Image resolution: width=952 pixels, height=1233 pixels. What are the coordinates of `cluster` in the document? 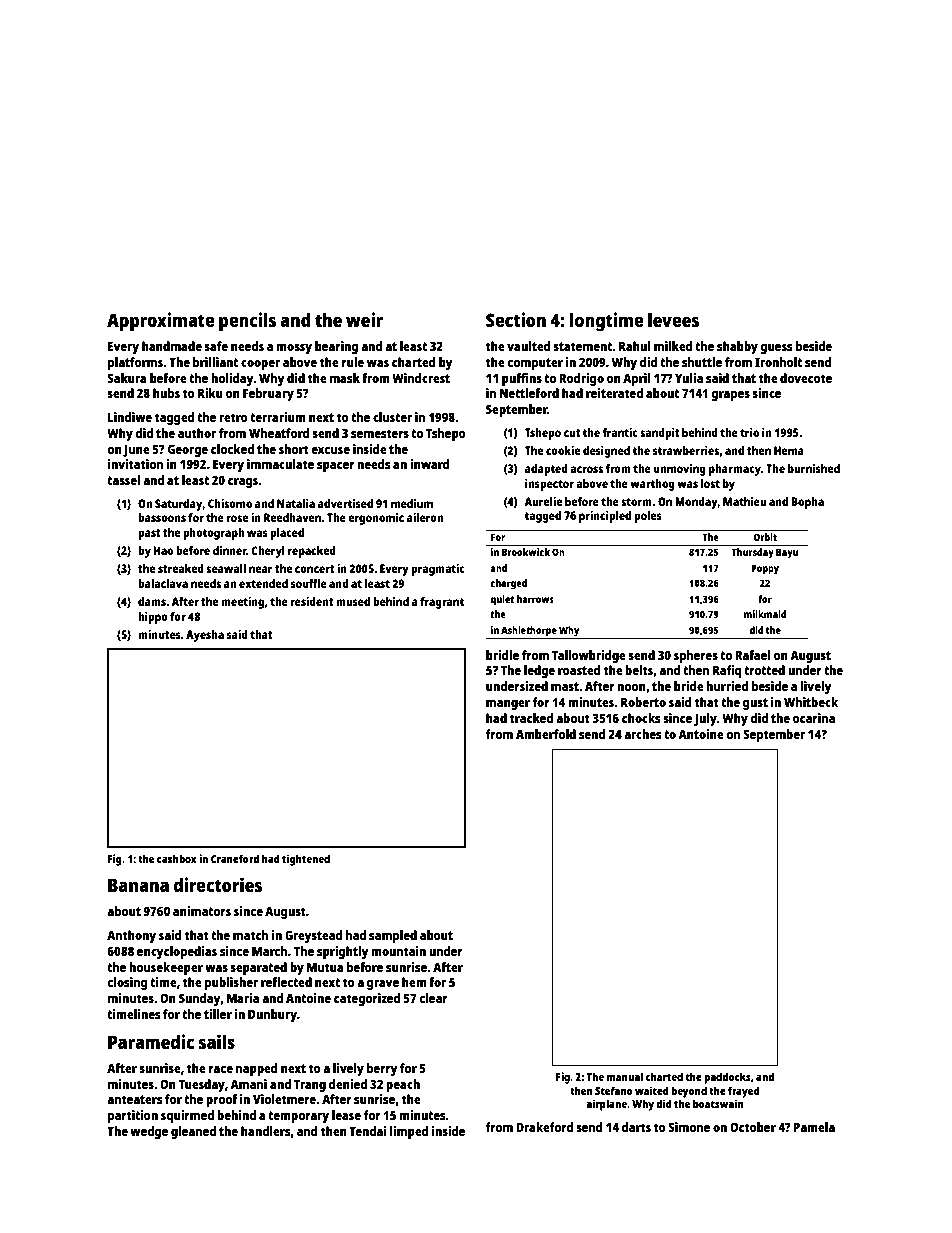 It's located at (392, 417).
